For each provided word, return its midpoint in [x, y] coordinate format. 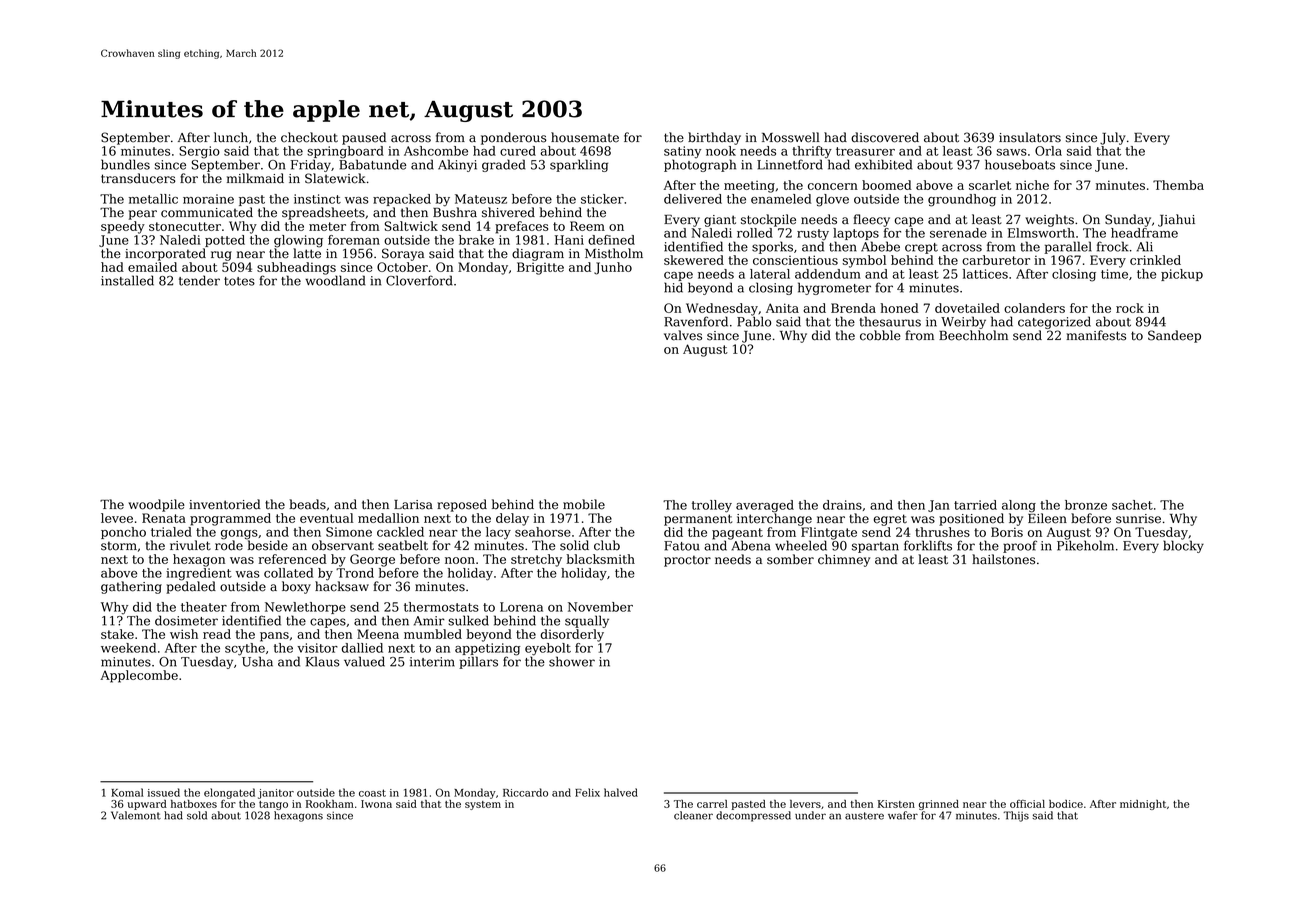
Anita [782, 308]
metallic [153, 199]
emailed [152, 267]
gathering [131, 587]
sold [197, 815]
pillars [478, 662]
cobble [880, 335]
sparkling [579, 165]
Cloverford [419, 280]
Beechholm [973, 335]
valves [683, 335]
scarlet [990, 185]
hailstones [1003, 559]
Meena [378, 634]
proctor [687, 561]
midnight [1143, 805]
